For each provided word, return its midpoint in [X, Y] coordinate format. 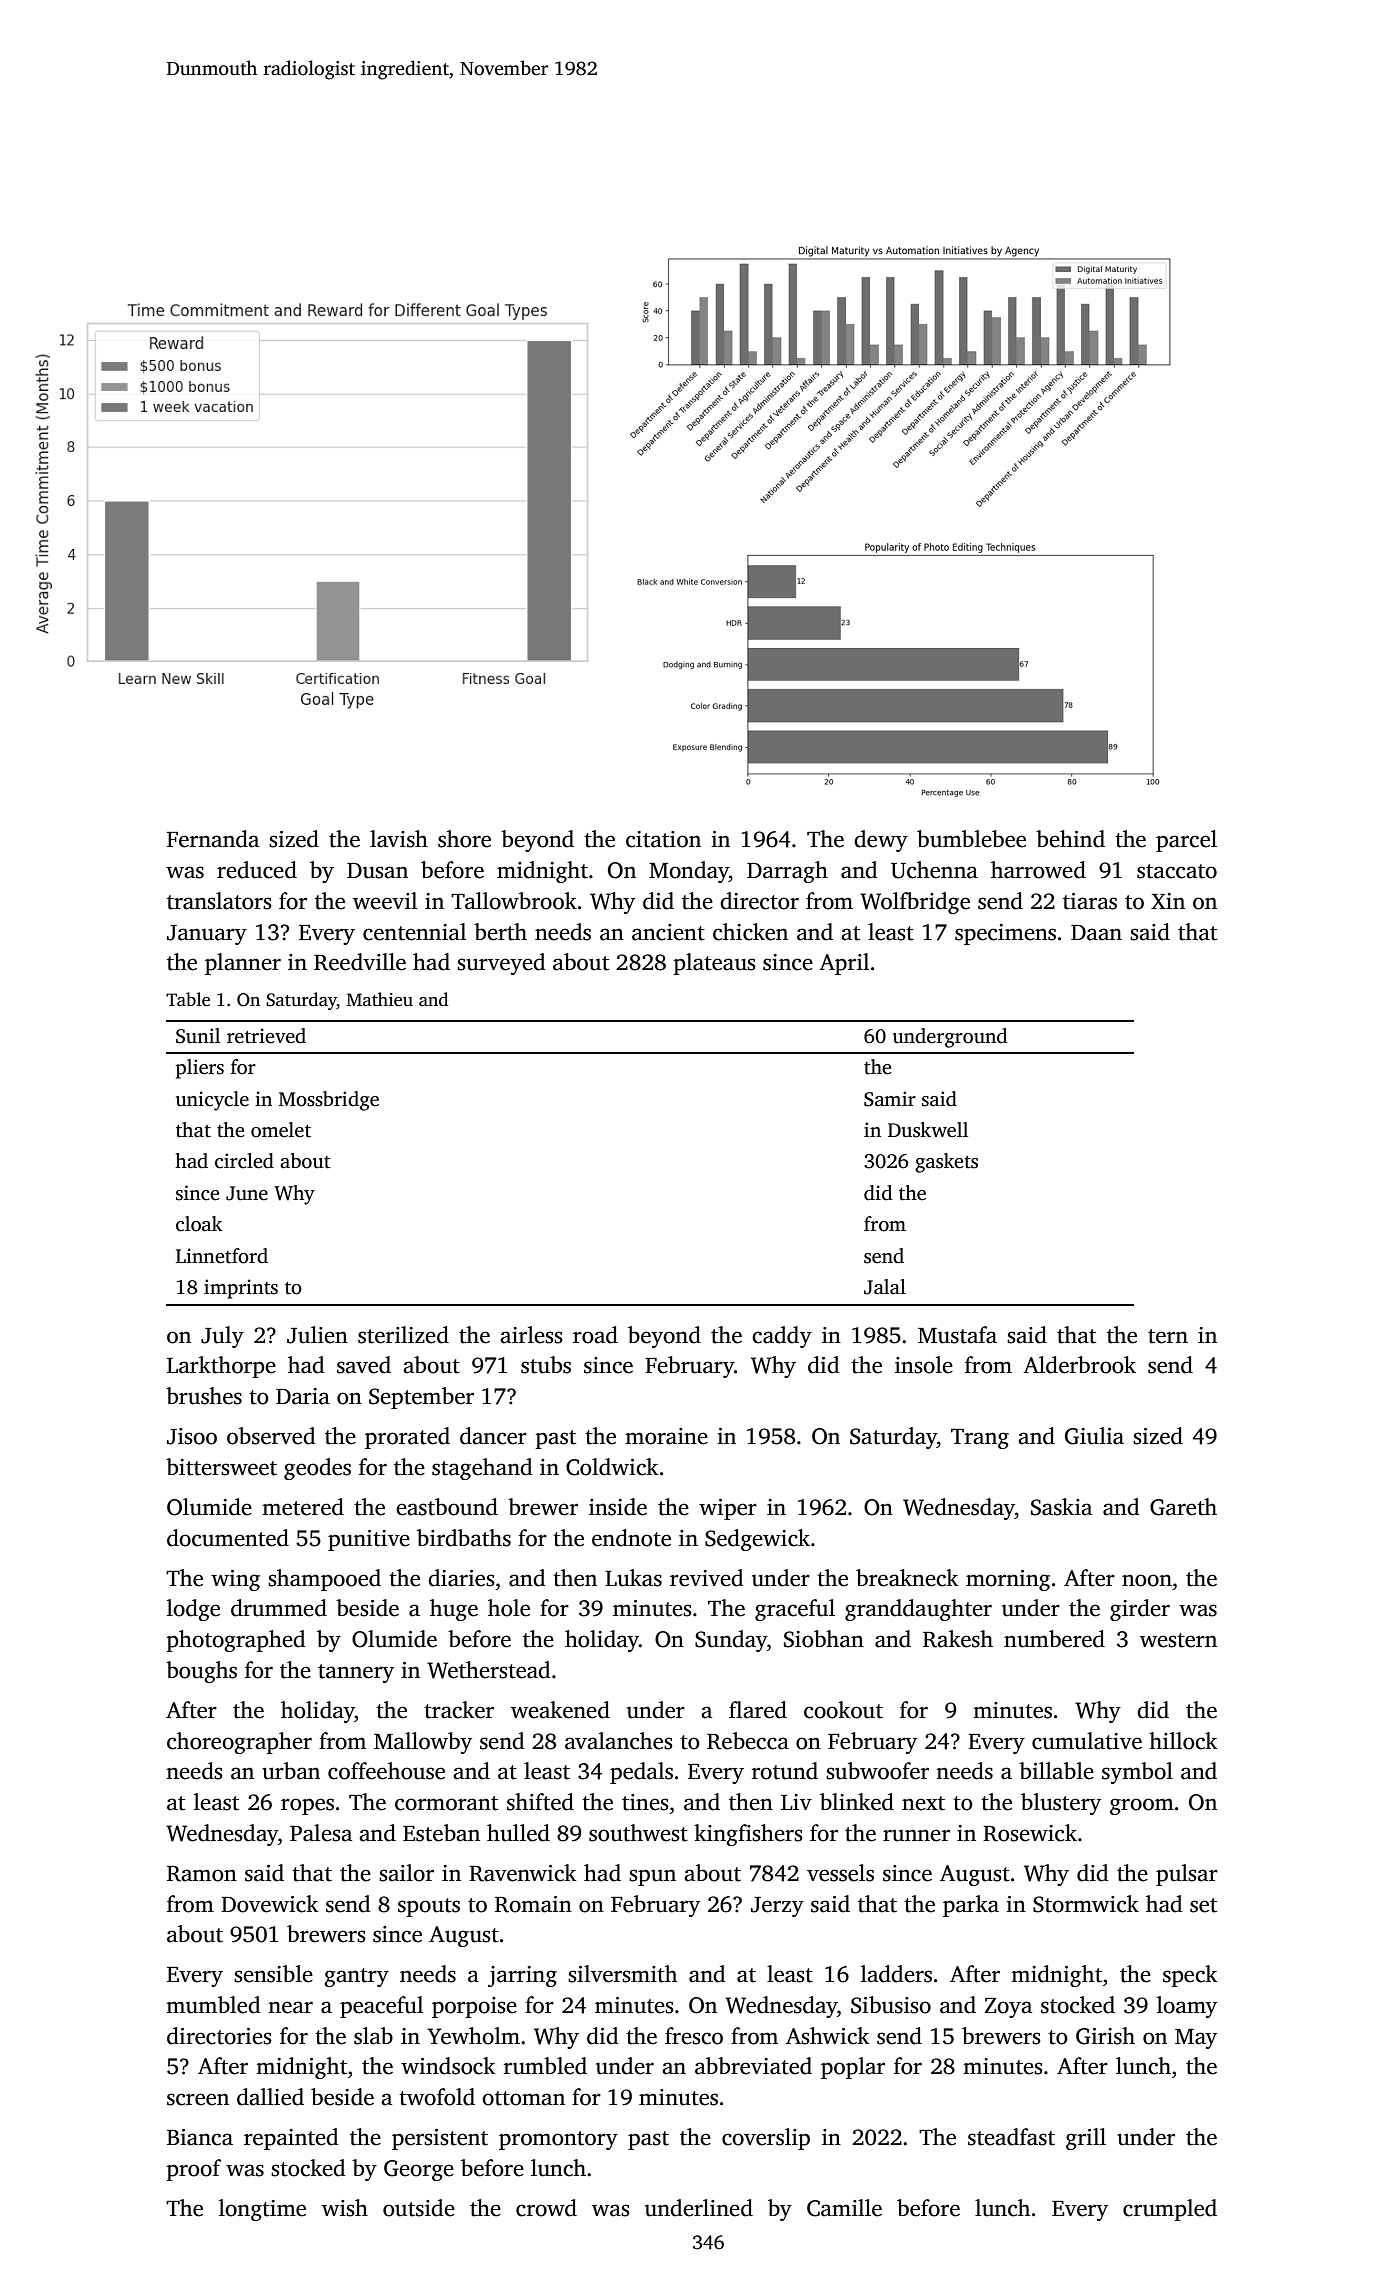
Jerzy [777, 1907]
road [595, 1335]
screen [198, 2099]
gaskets [946, 1163]
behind [1070, 839]
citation [663, 839]
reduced [257, 870]
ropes [307, 1806]
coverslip [766, 2139]
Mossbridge [329, 1101]
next [923, 1803]
